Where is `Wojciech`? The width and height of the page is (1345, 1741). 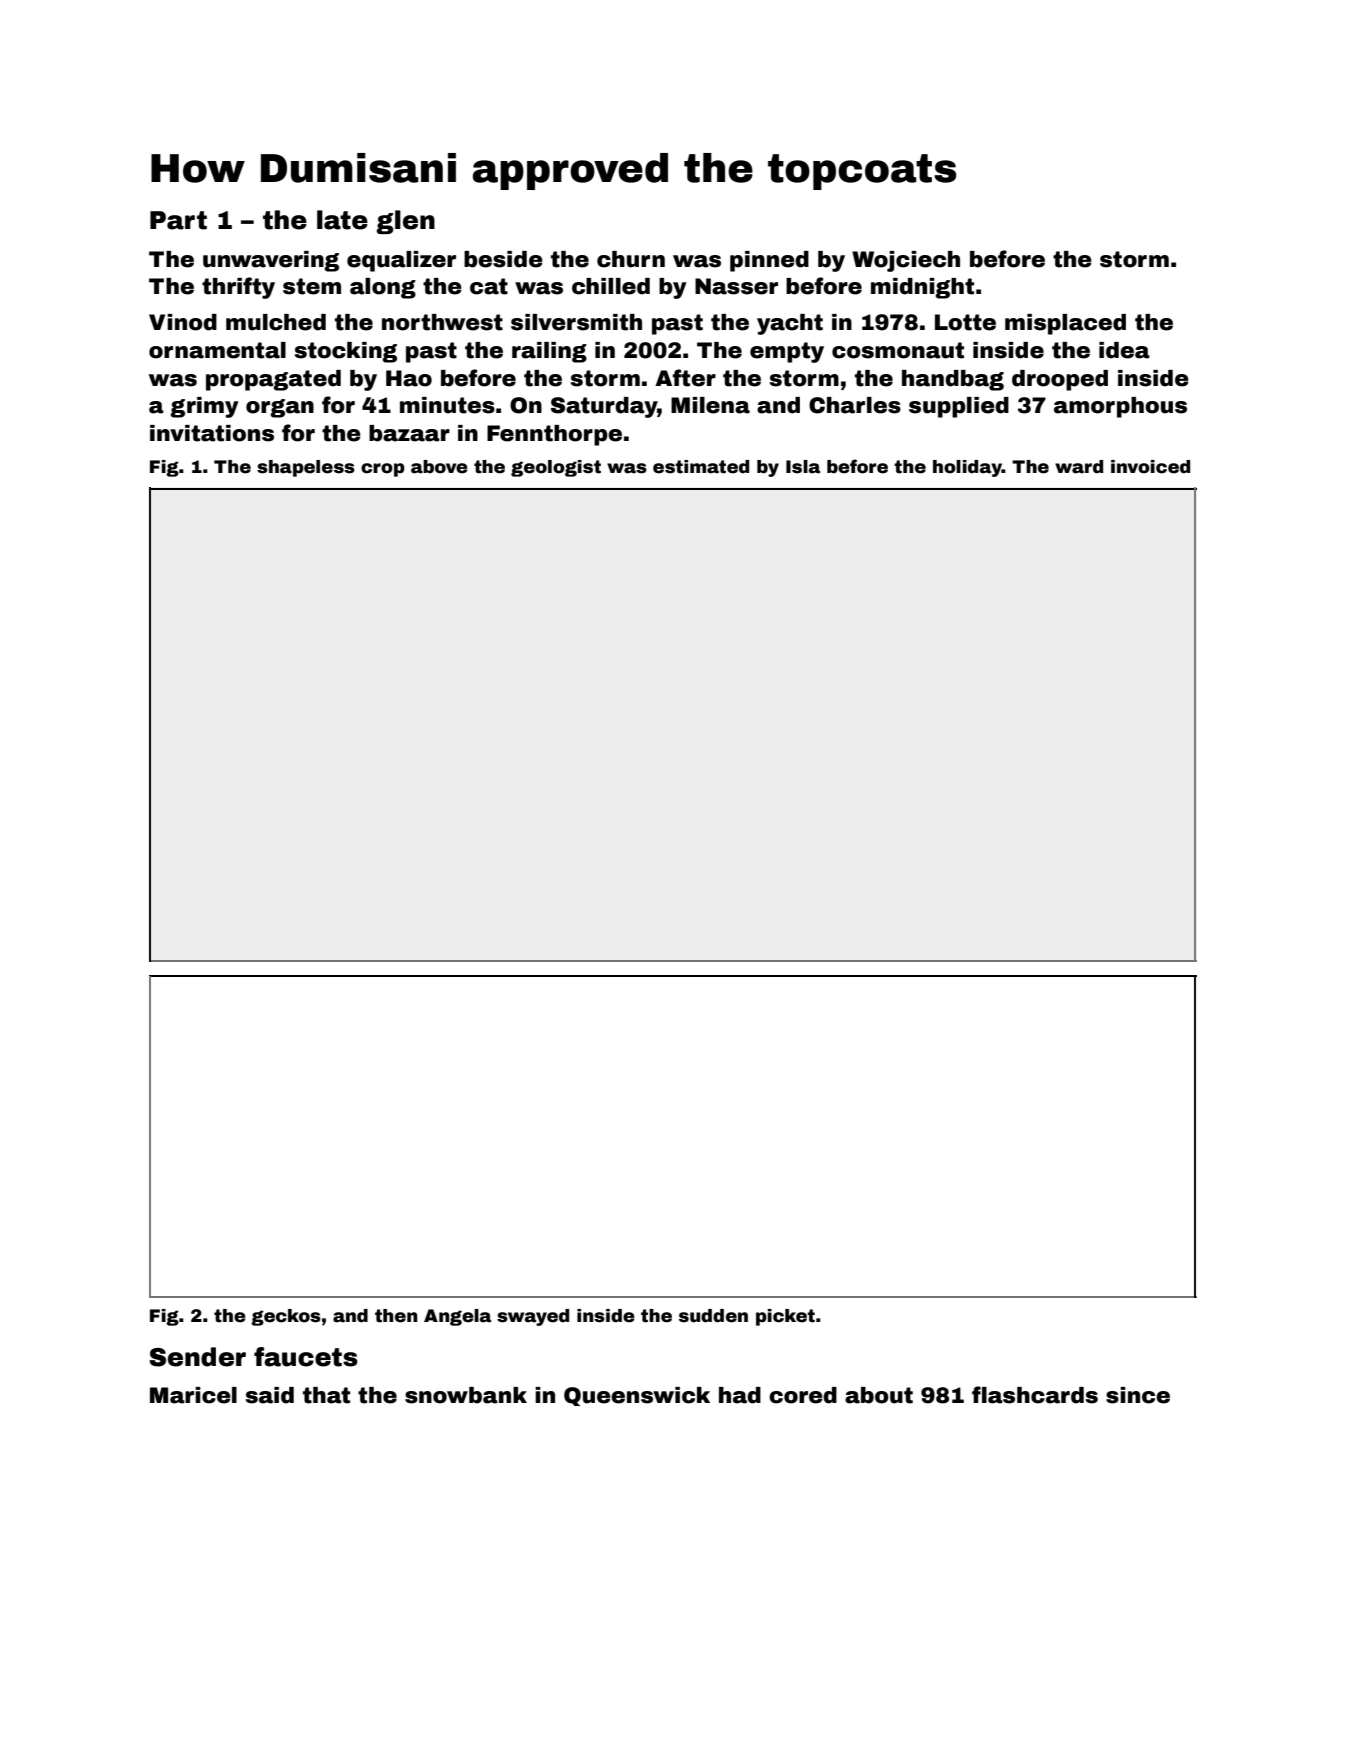
Wojciech is located at coordinates (906, 261).
